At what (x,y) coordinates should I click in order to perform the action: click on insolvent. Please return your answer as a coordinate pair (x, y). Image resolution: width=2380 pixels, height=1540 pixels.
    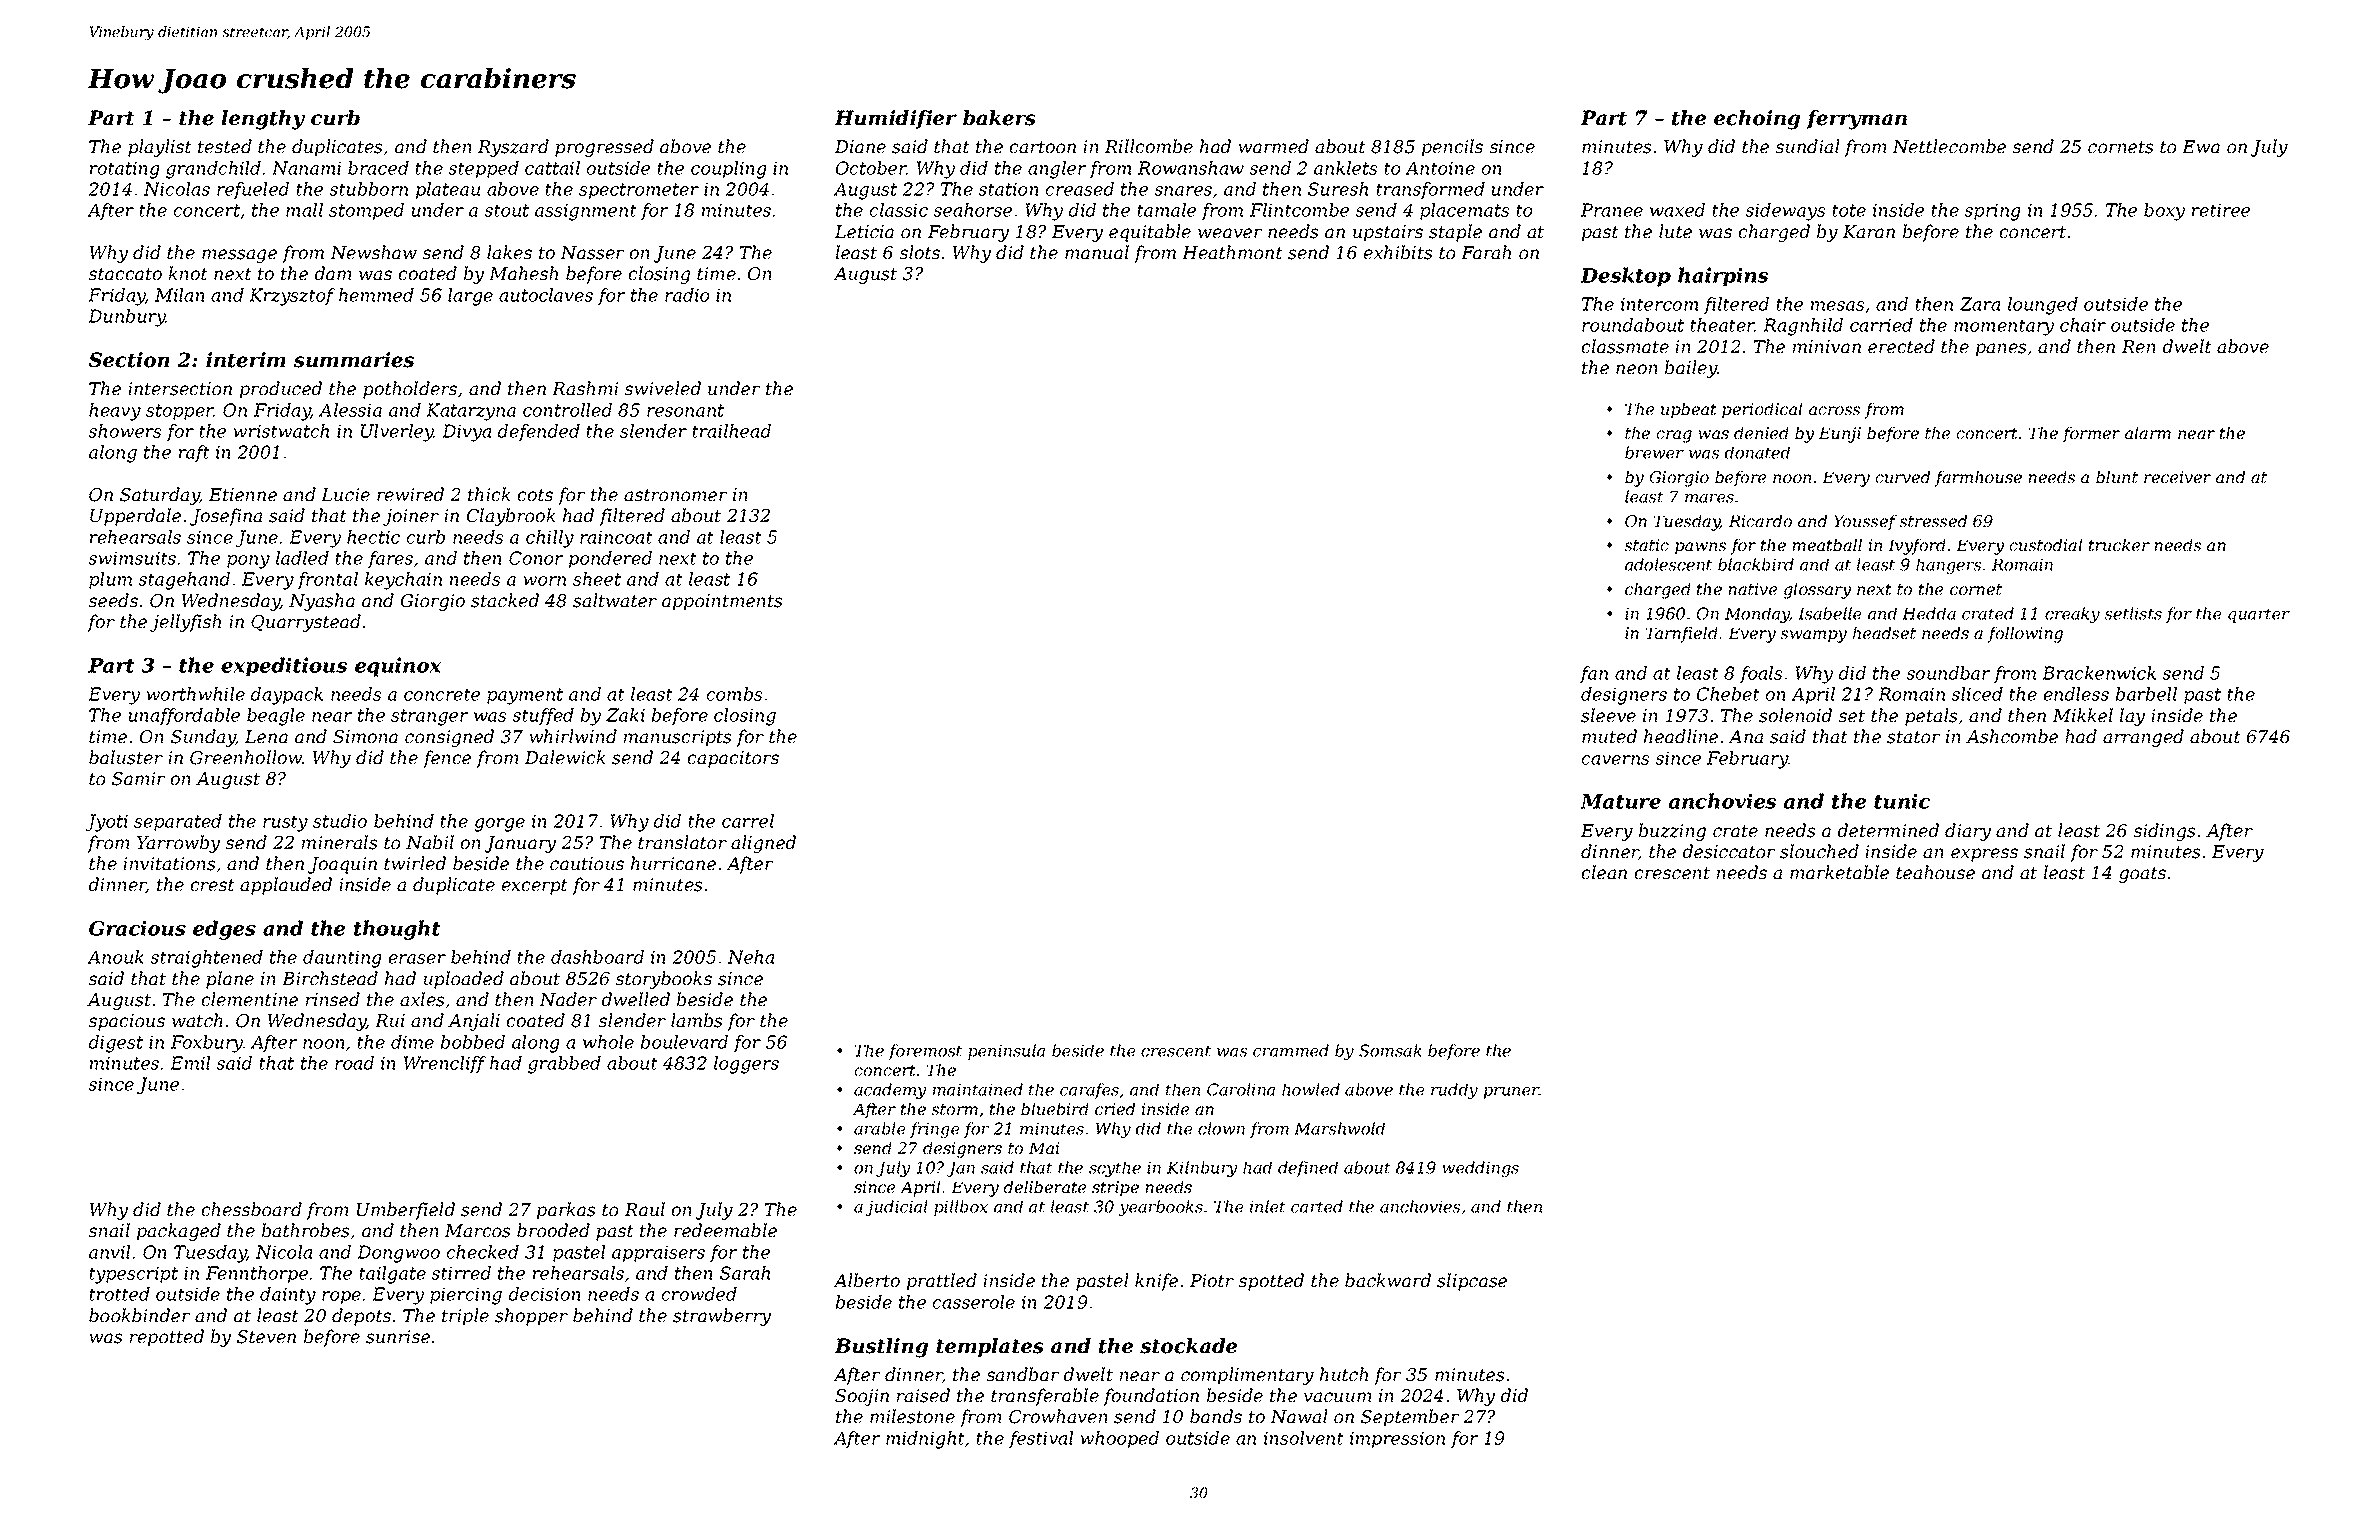
    Looking at the image, I should click on (1304, 1438).
